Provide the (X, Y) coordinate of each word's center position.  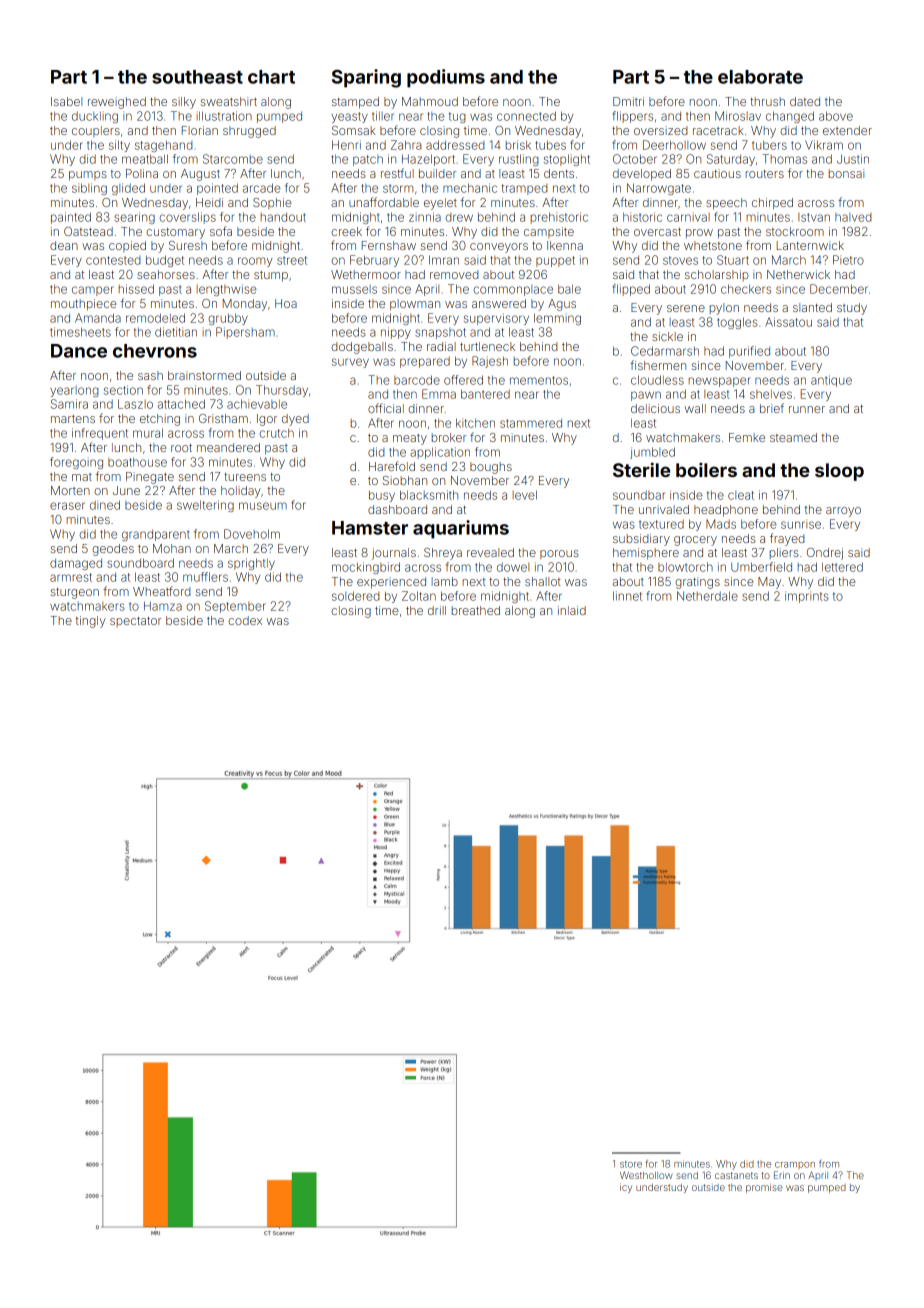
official (386, 408)
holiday (241, 492)
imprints (807, 597)
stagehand (163, 146)
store (631, 1164)
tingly (91, 622)
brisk (518, 145)
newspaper (720, 382)
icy (626, 1189)
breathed (476, 610)
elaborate (760, 77)
